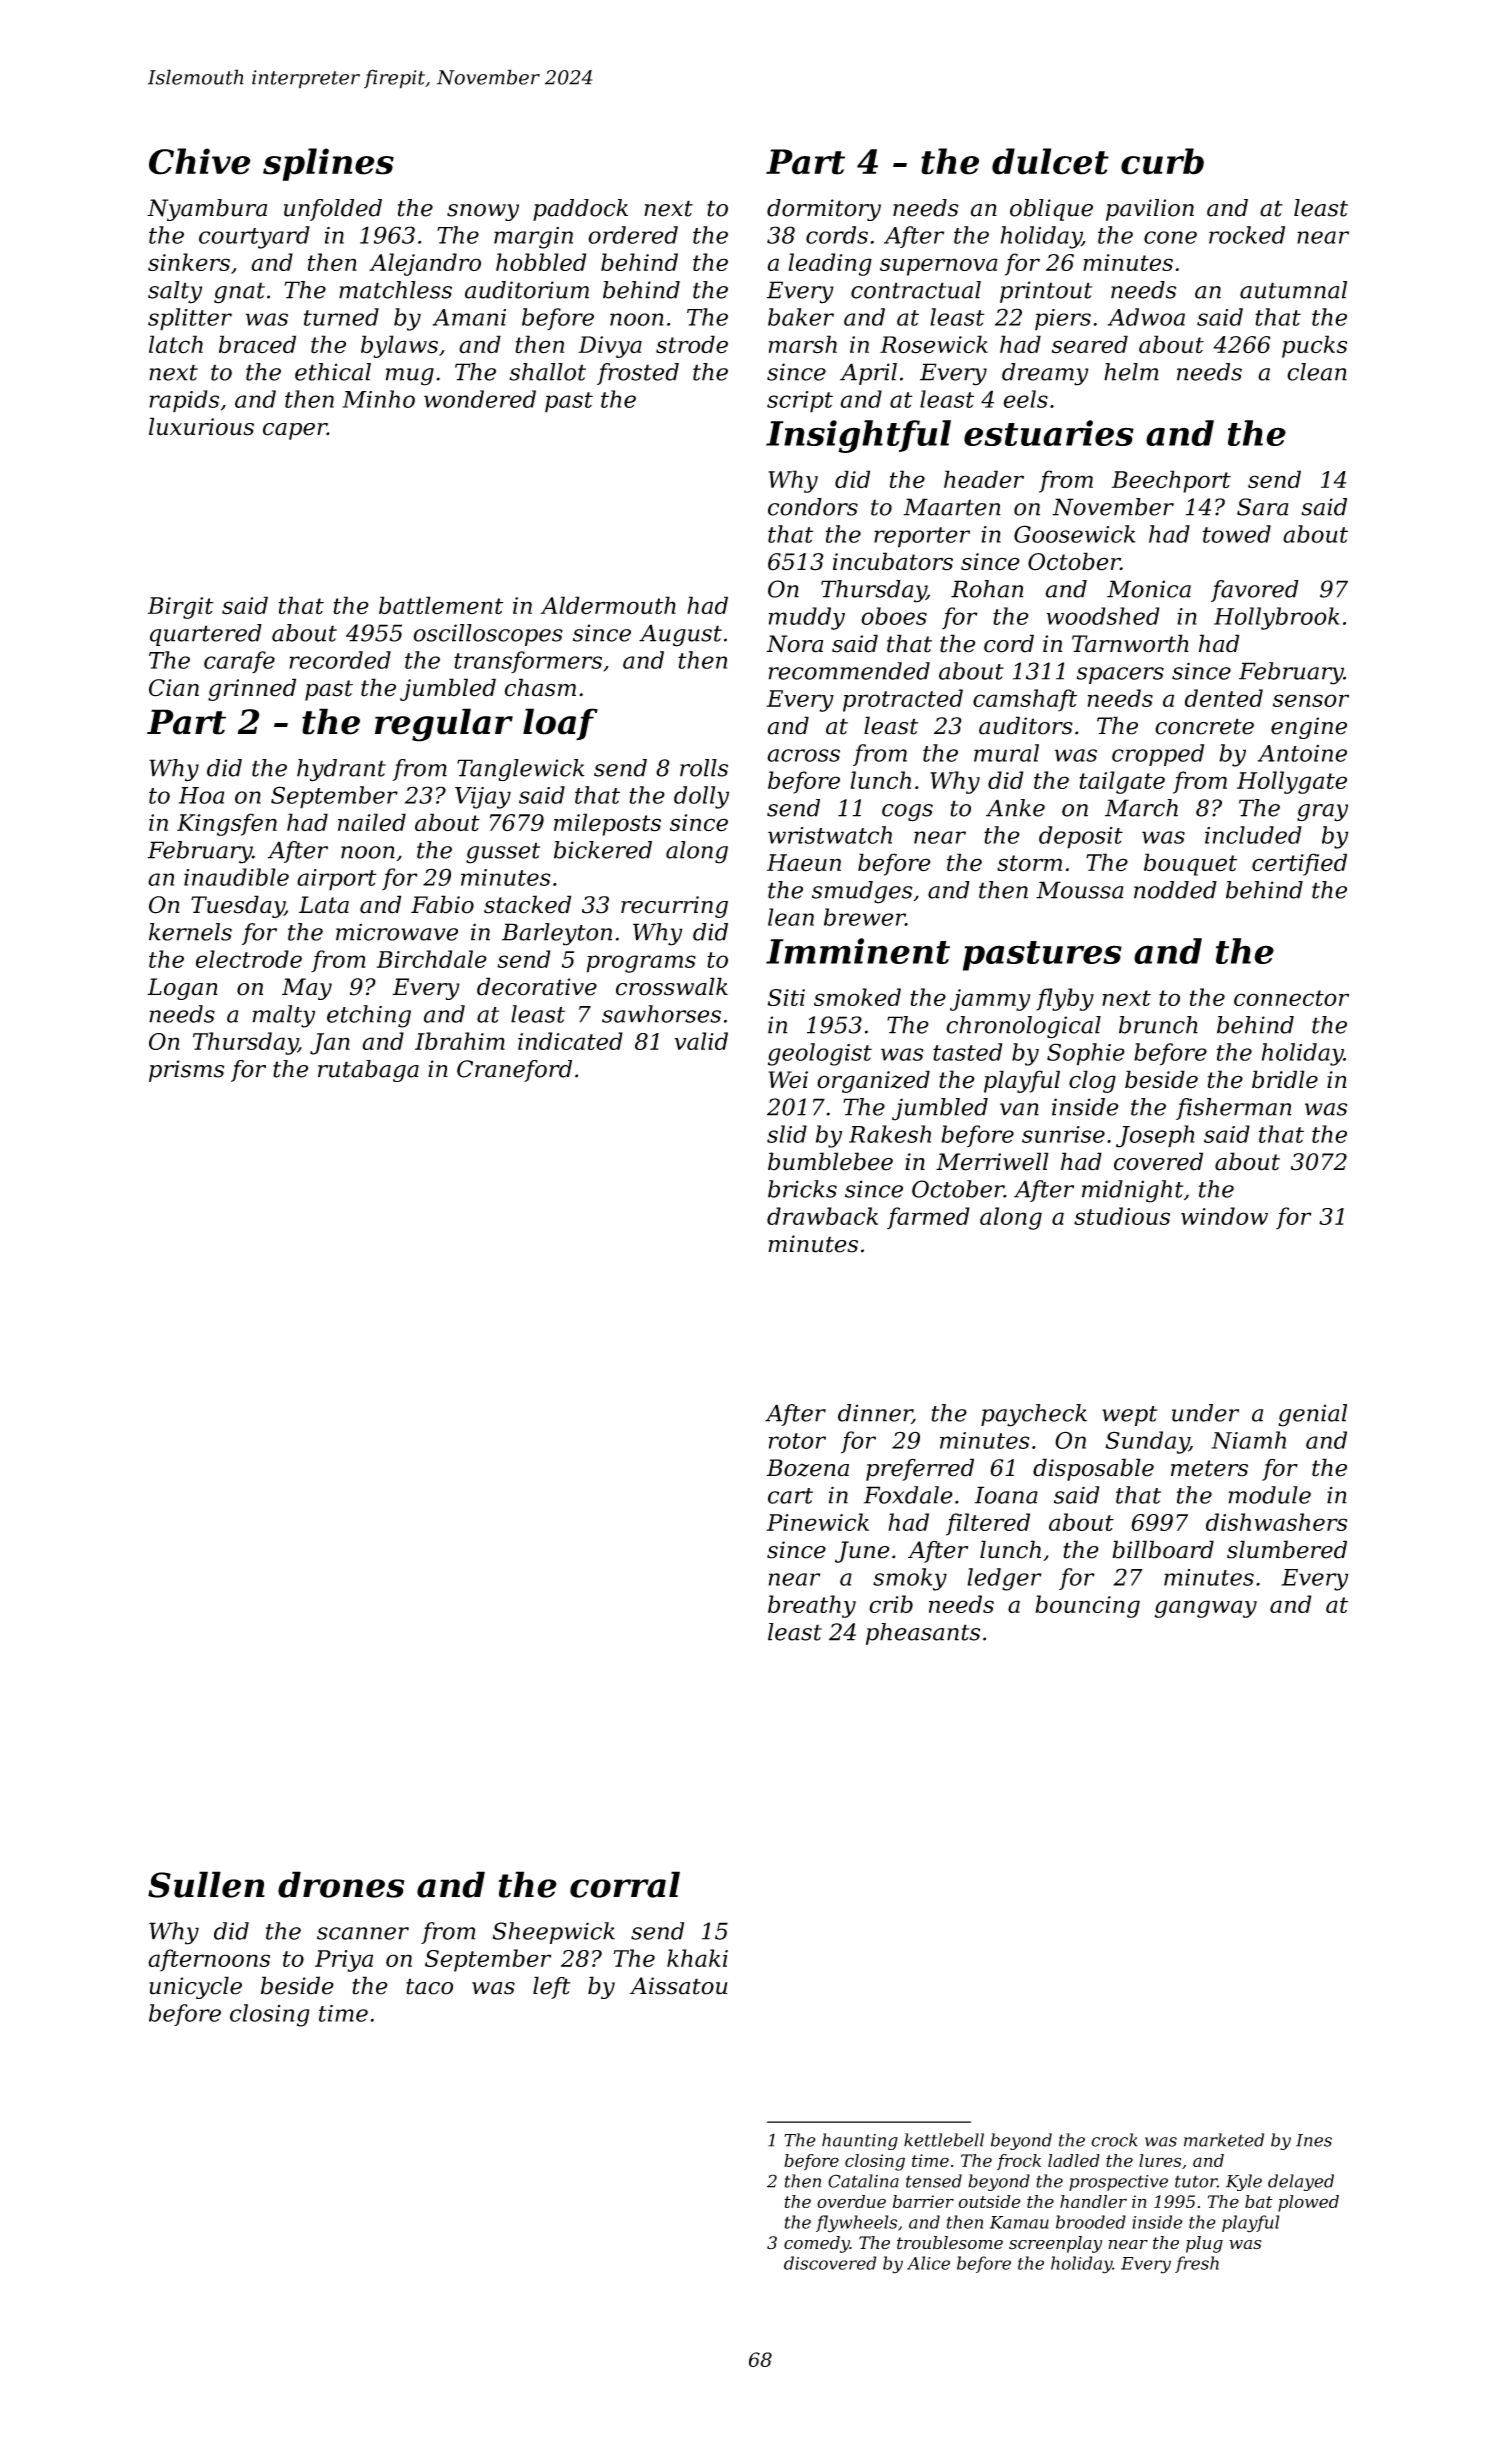 The height and width of the screenshot is (2464, 1496). Describe the element at coordinates (341, 317) in the screenshot. I see `turned` at that location.
